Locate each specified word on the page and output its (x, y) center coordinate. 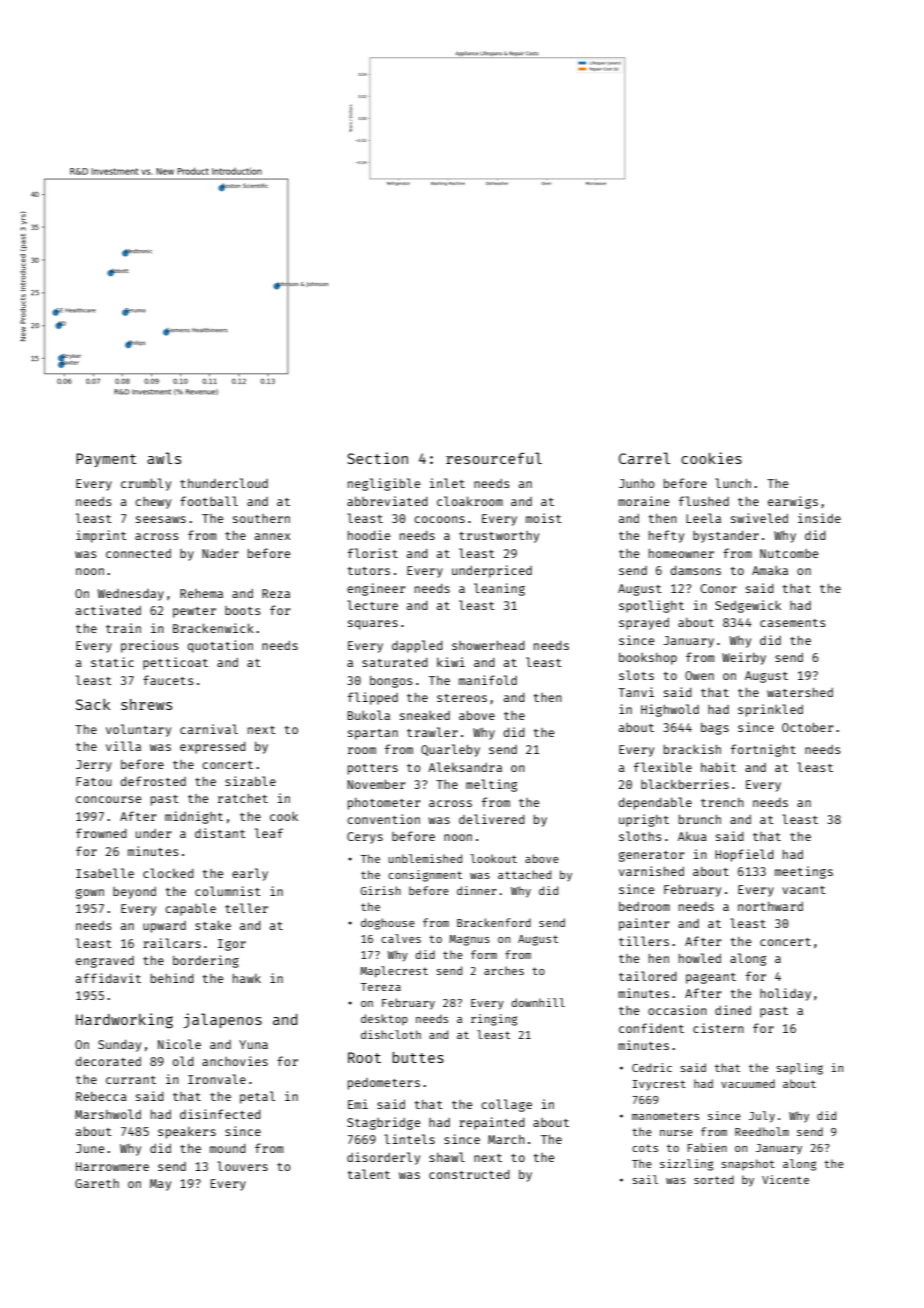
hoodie (369, 535)
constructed (469, 1174)
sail (645, 1179)
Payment (106, 460)
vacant (804, 890)
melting (491, 785)
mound (228, 1148)
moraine (644, 501)
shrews (146, 704)
